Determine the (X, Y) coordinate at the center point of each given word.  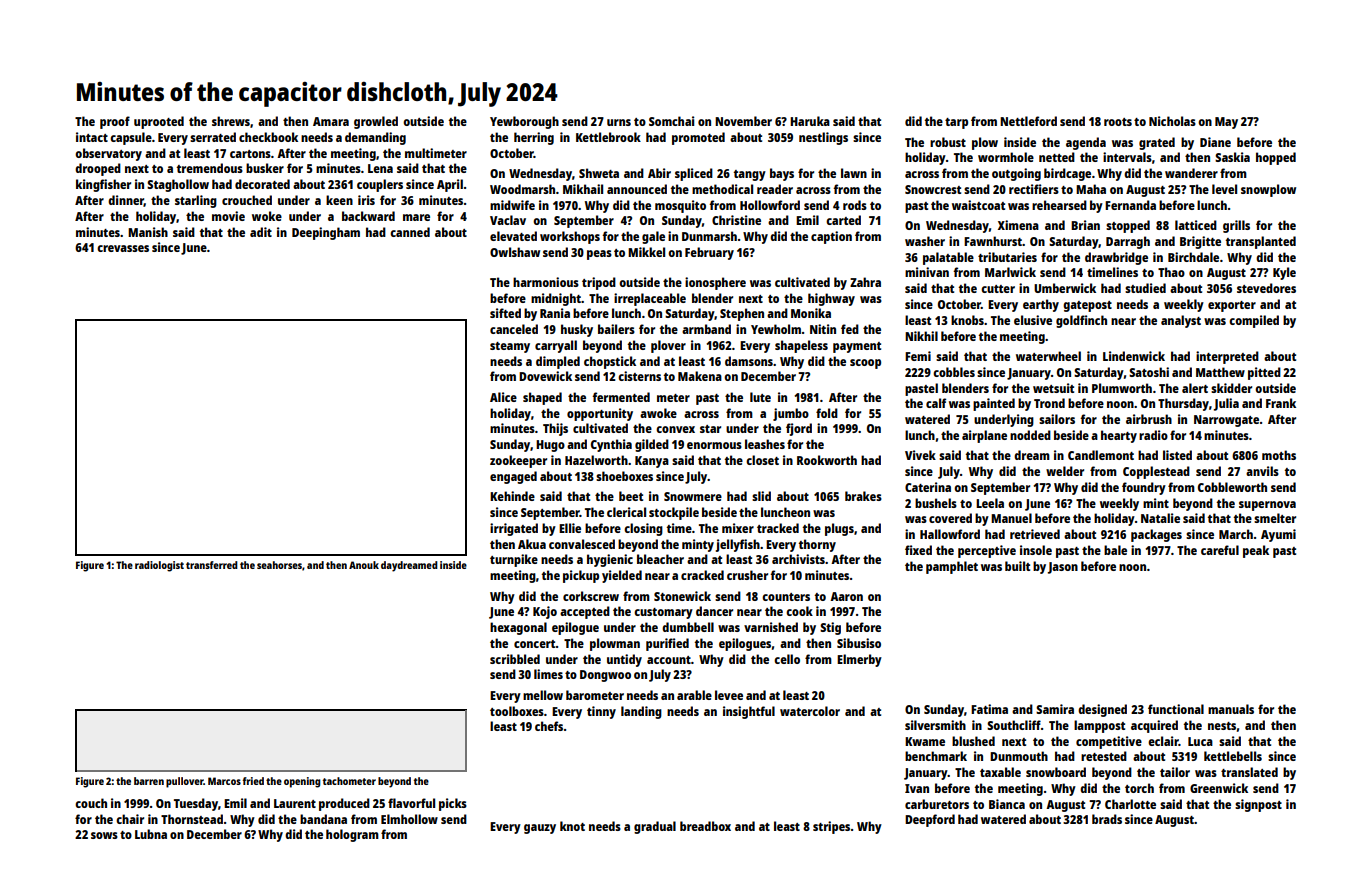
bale (1115, 550)
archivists (798, 559)
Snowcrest (933, 189)
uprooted (159, 122)
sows (104, 835)
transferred (212, 565)
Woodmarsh (522, 189)
